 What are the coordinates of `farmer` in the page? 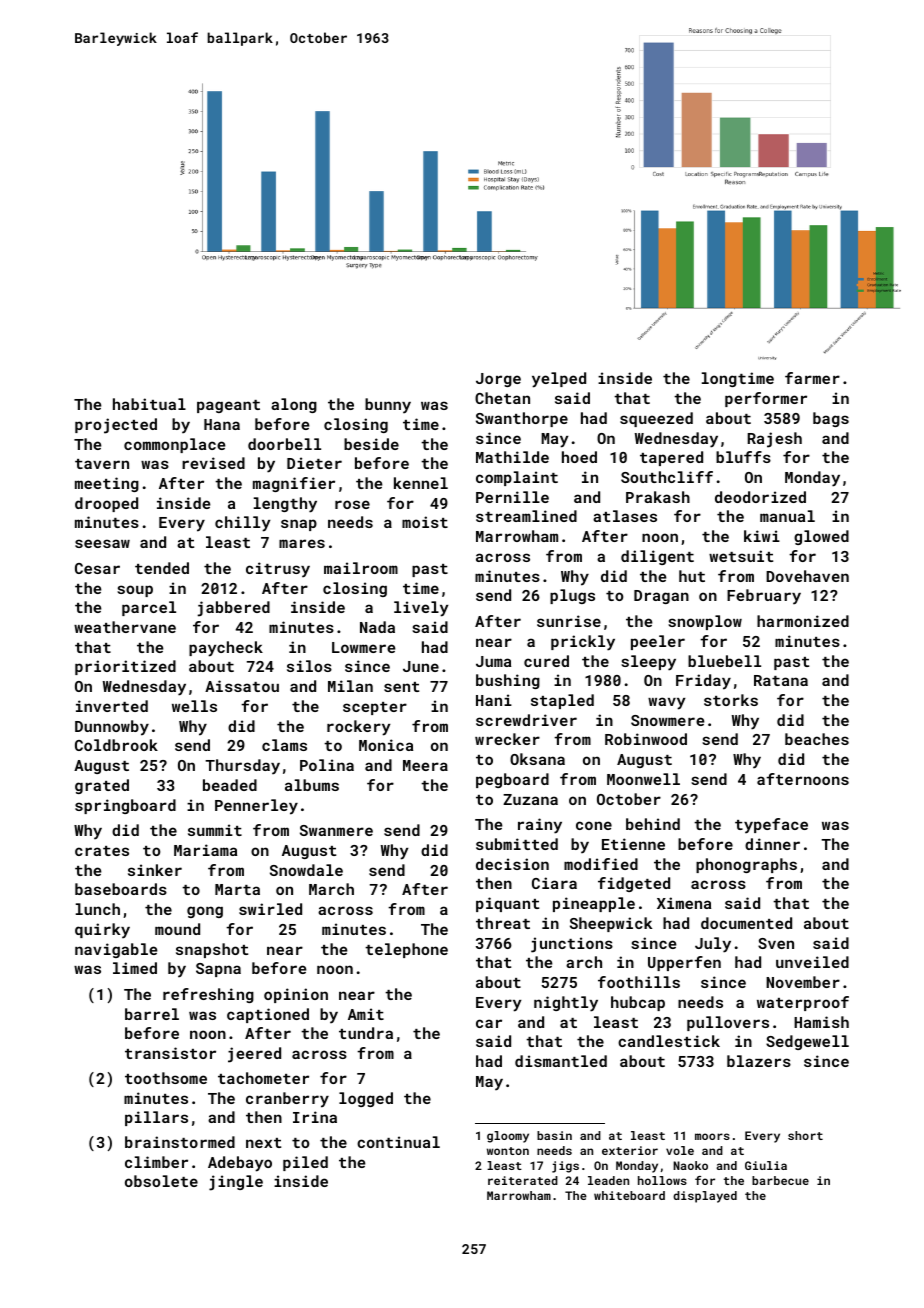 It's located at (812, 378).
